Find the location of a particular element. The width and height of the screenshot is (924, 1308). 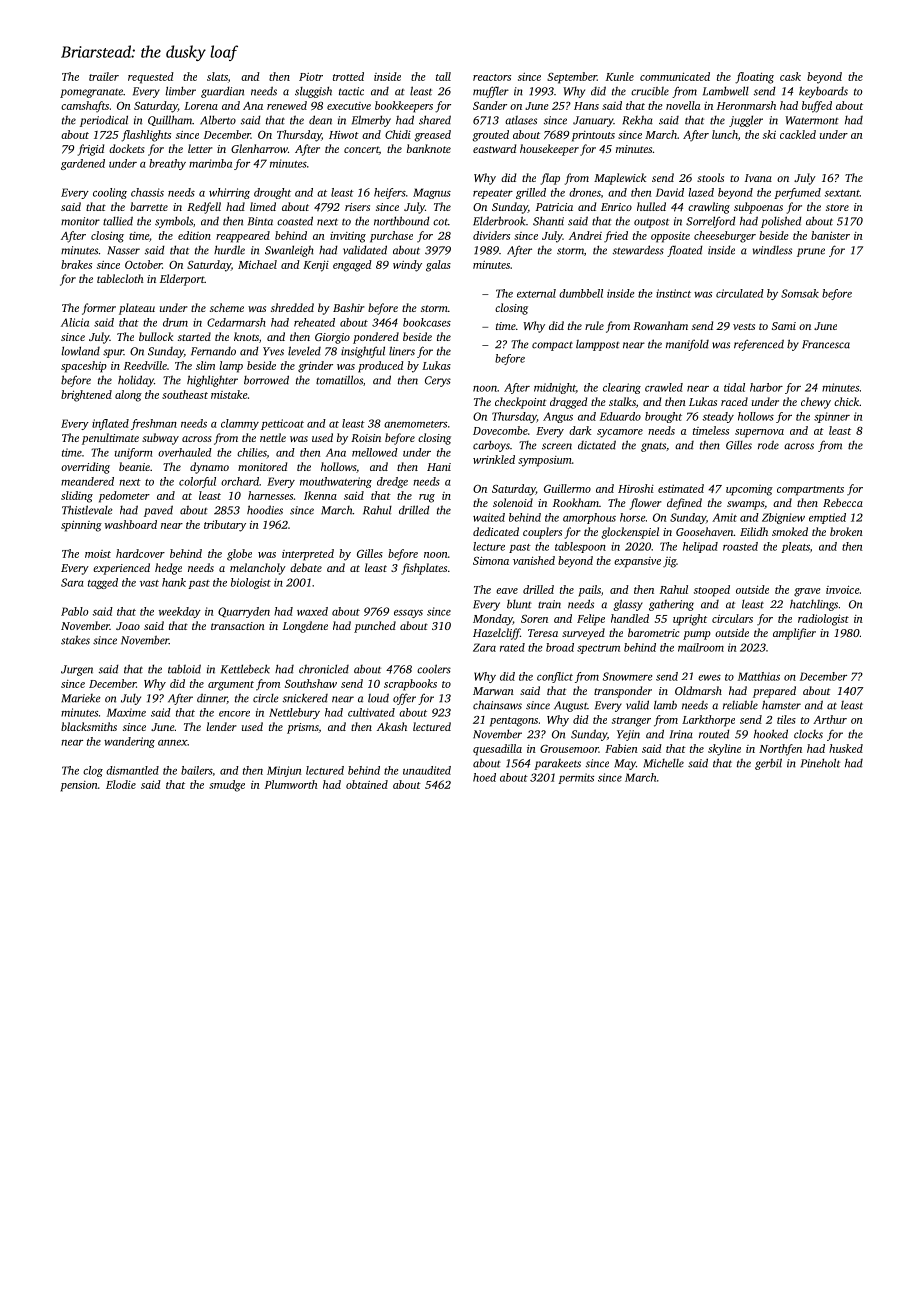

permits is located at coordinates (576, 778).
